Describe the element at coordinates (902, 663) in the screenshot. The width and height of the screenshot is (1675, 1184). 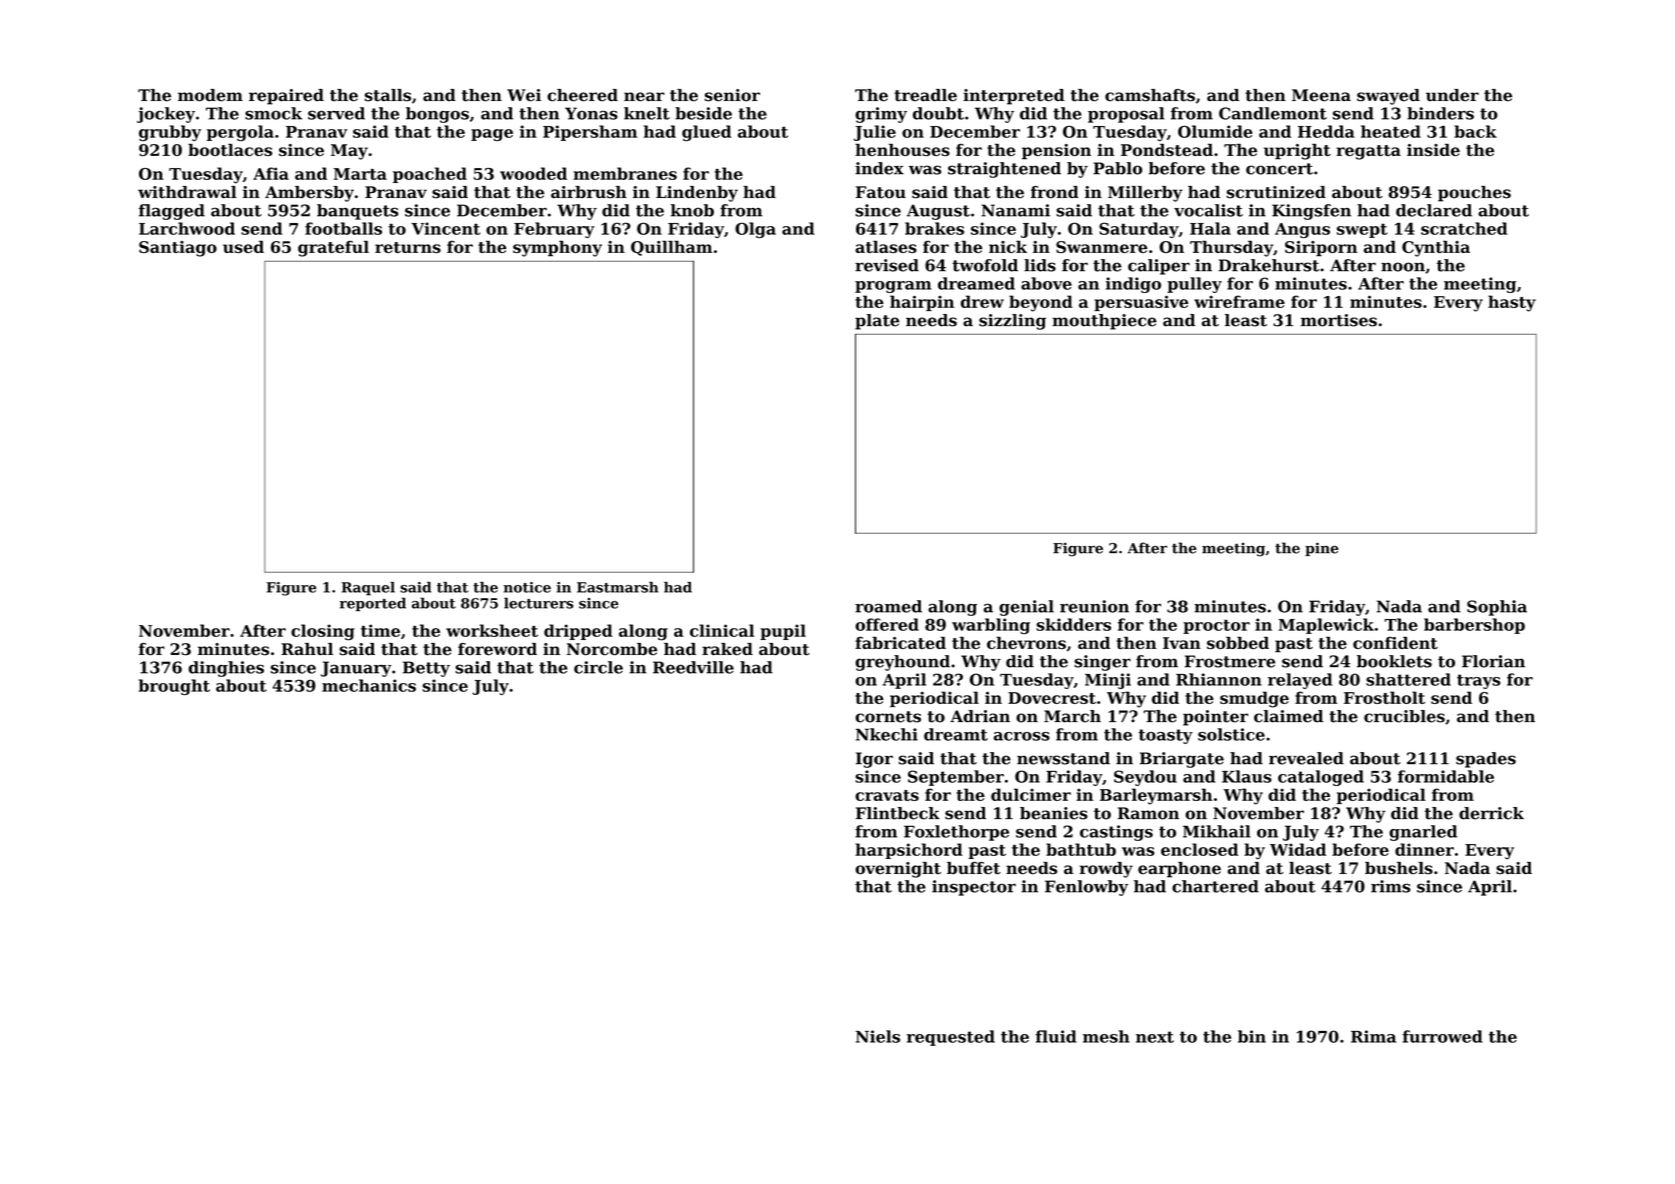
I see `greyhound` at that location.
